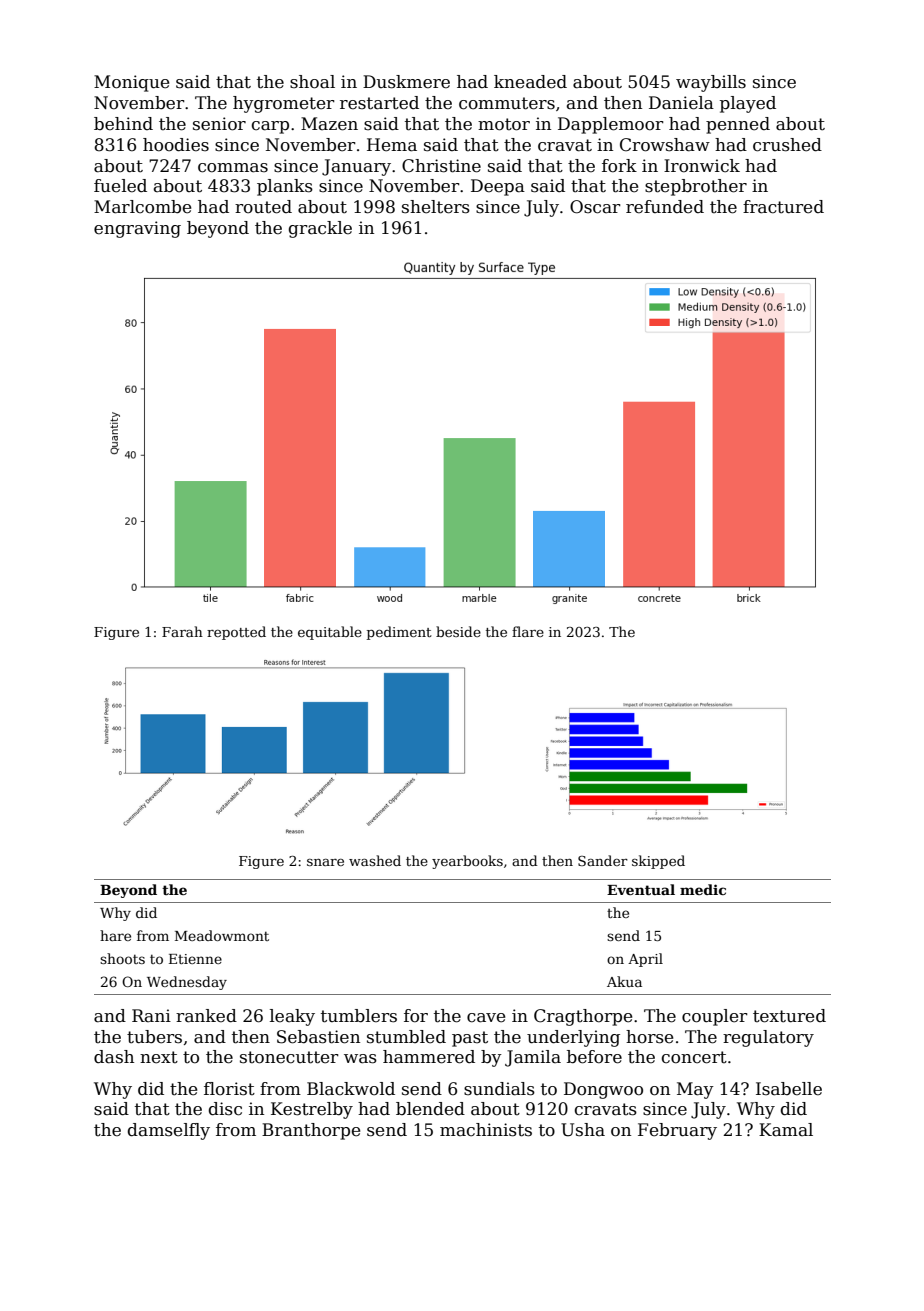 The image size is (924, 1311). What do you see at coordinates (783, 207) in the screenshot?
I see `fractured` at bounding box center [783, 207].
